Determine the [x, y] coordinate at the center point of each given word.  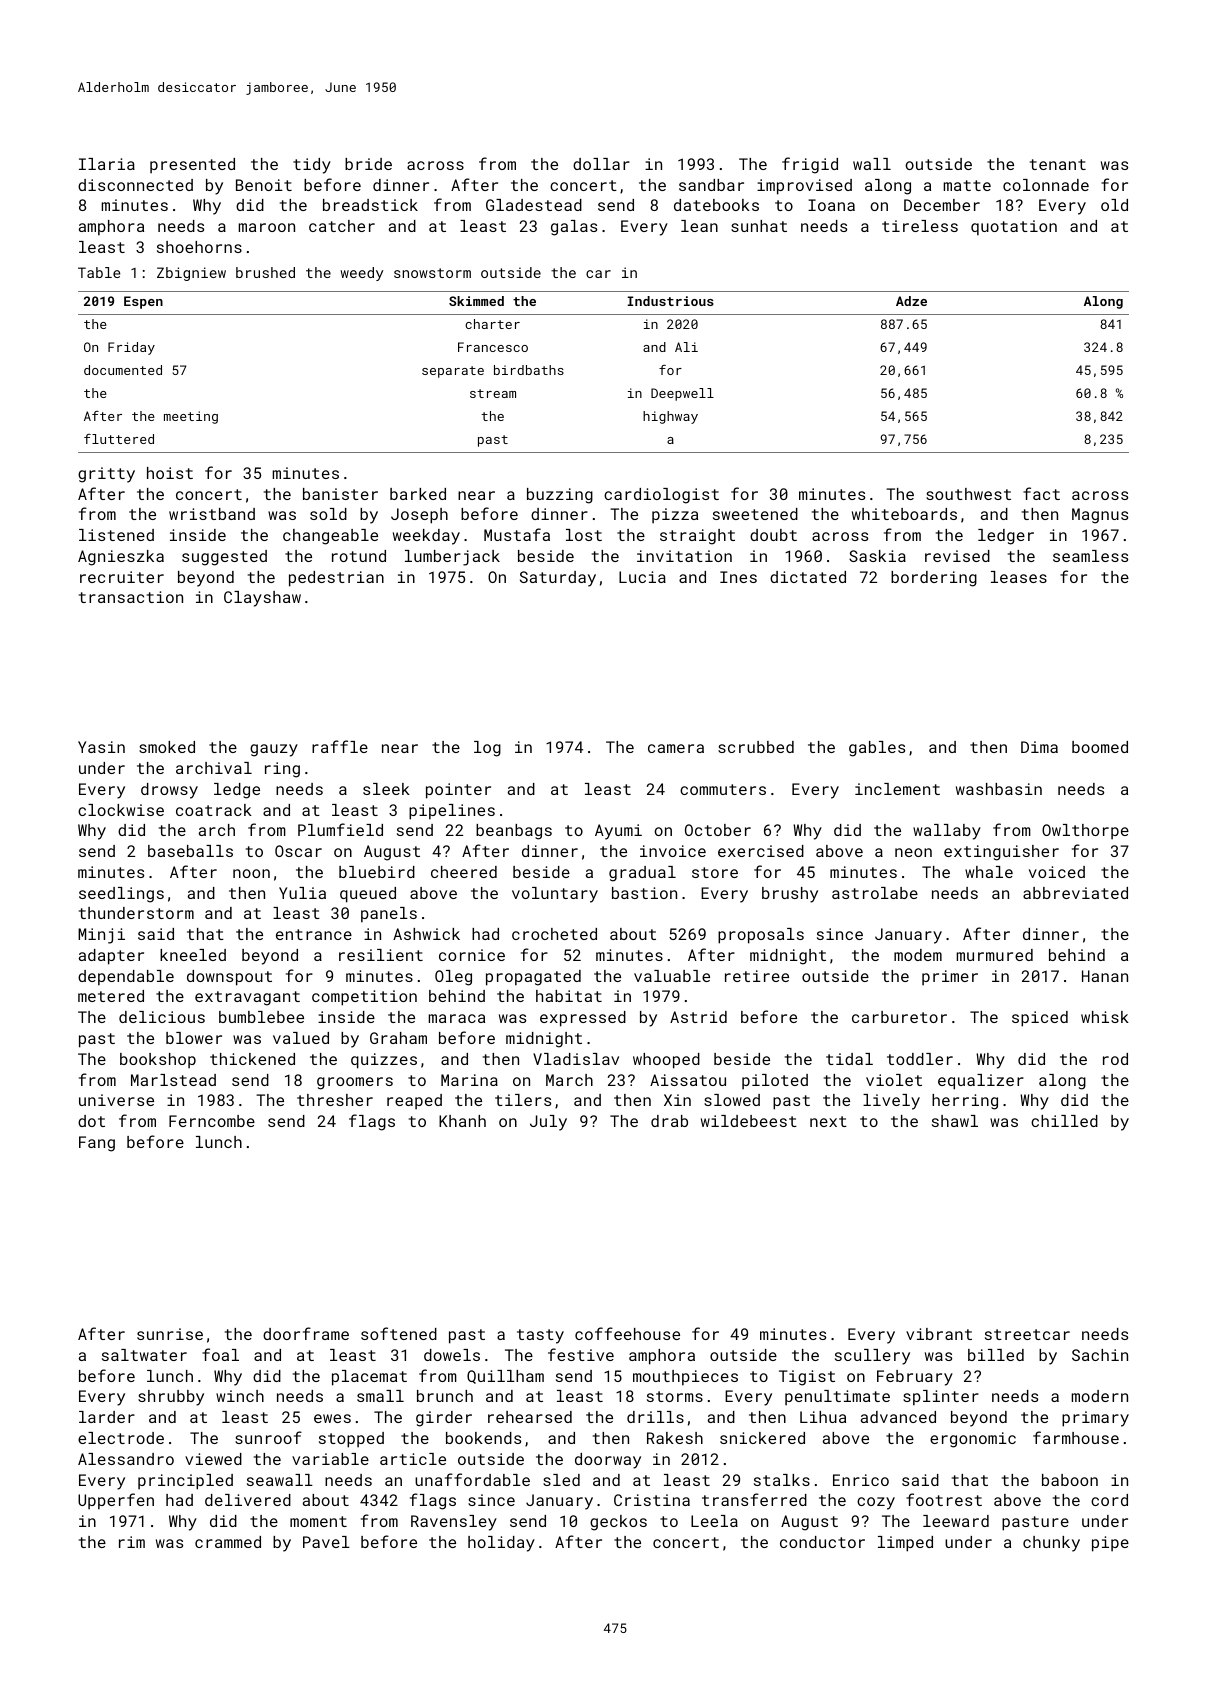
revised [957, 556]
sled [561, 1480]
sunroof [268, 1437]
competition [364, 998]
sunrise [170, 1334]
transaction [131, 597]
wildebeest [749, 1121]
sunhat [759, 226]
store [715, 872]
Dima [1039, 747]
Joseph [419, 516]
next [828, 1121]
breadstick [370, 205]
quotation [1014, 228]
